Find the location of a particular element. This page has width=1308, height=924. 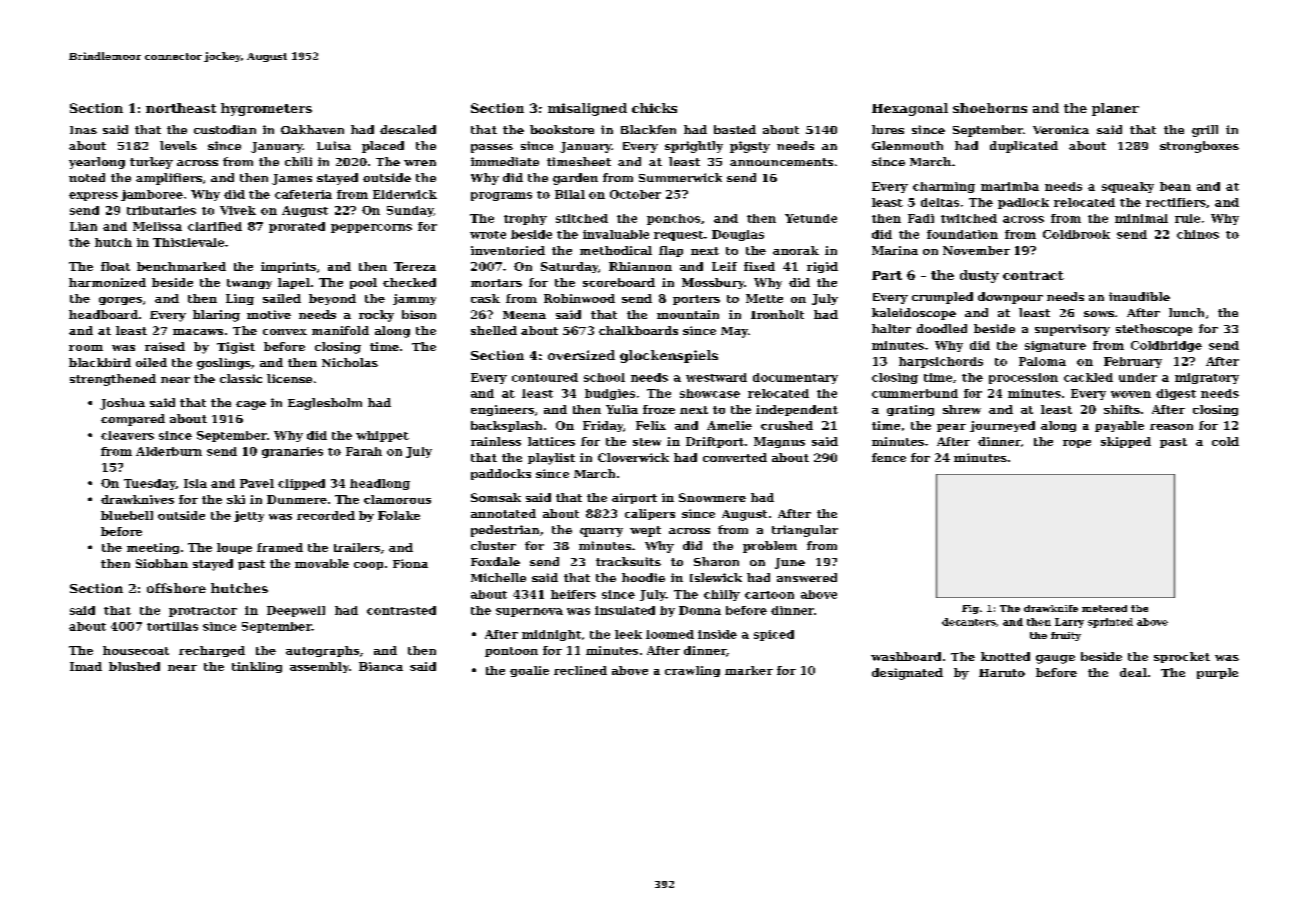

reclined is located at coordinates (580, 670).
